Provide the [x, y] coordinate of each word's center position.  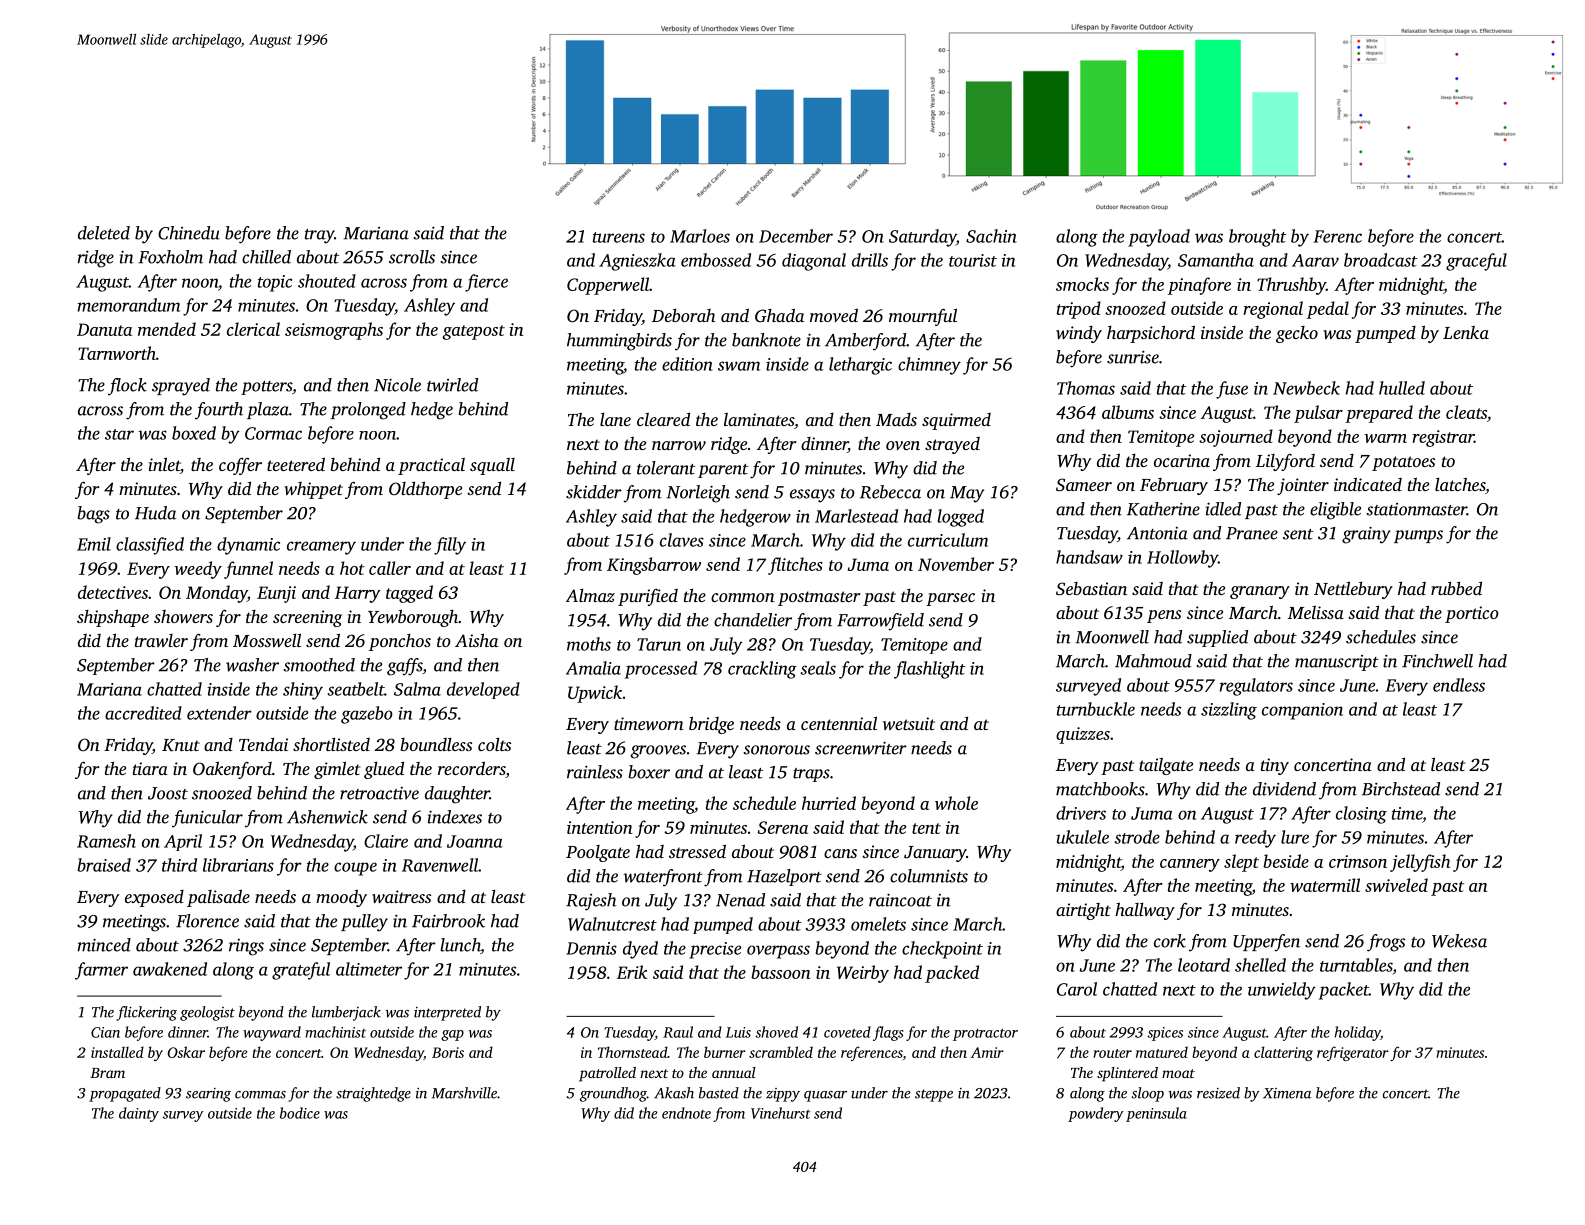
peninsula [1156, 1114]
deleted [104, 233]
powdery [1095, 1114]
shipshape [113, 618]
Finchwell [1437, 661]
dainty [139, 1114]
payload [1159, 238]
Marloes [700, 236]
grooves [658, 752]
